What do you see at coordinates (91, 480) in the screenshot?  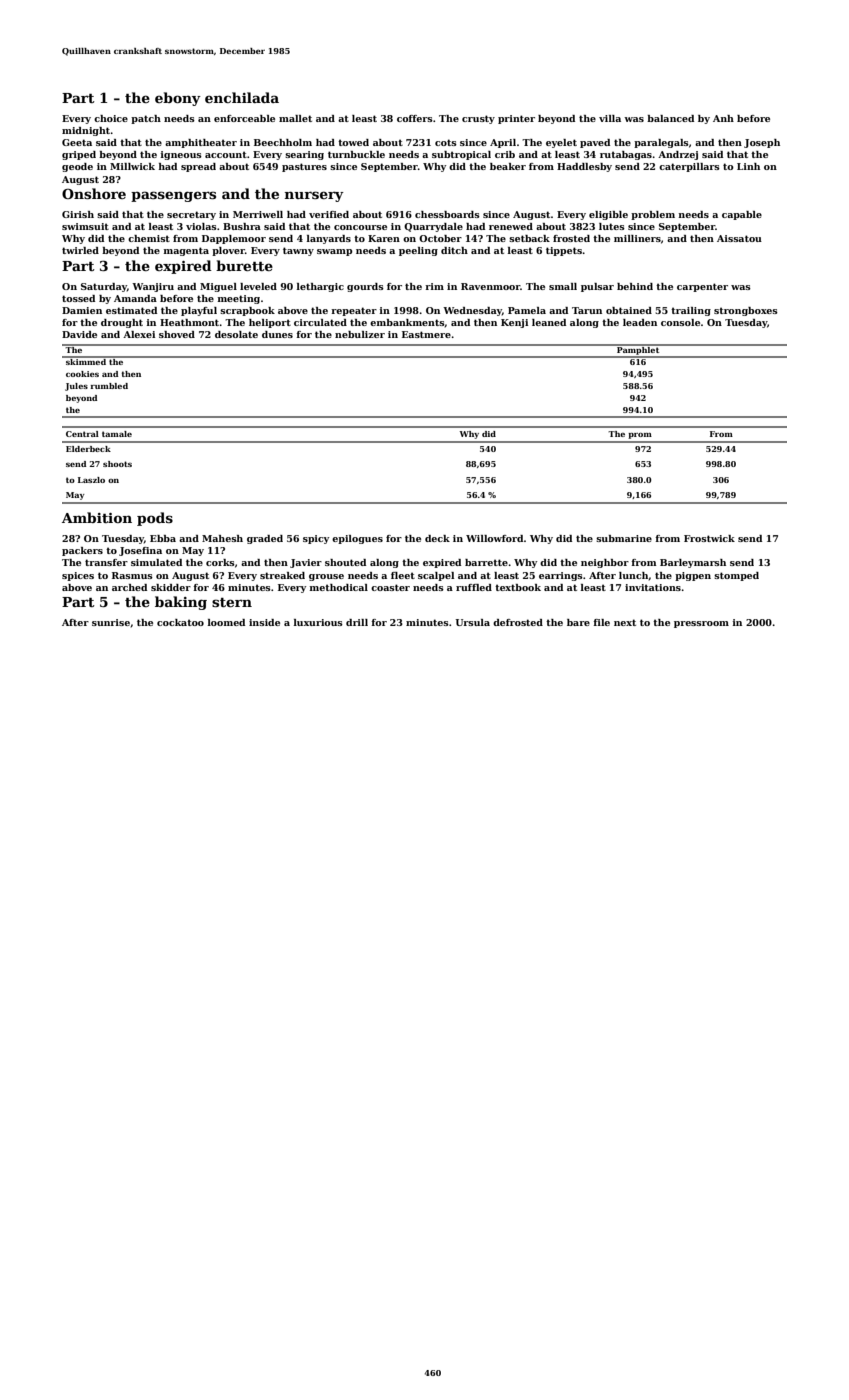 I see `Laszlo` at bounding box center [91, 480].
